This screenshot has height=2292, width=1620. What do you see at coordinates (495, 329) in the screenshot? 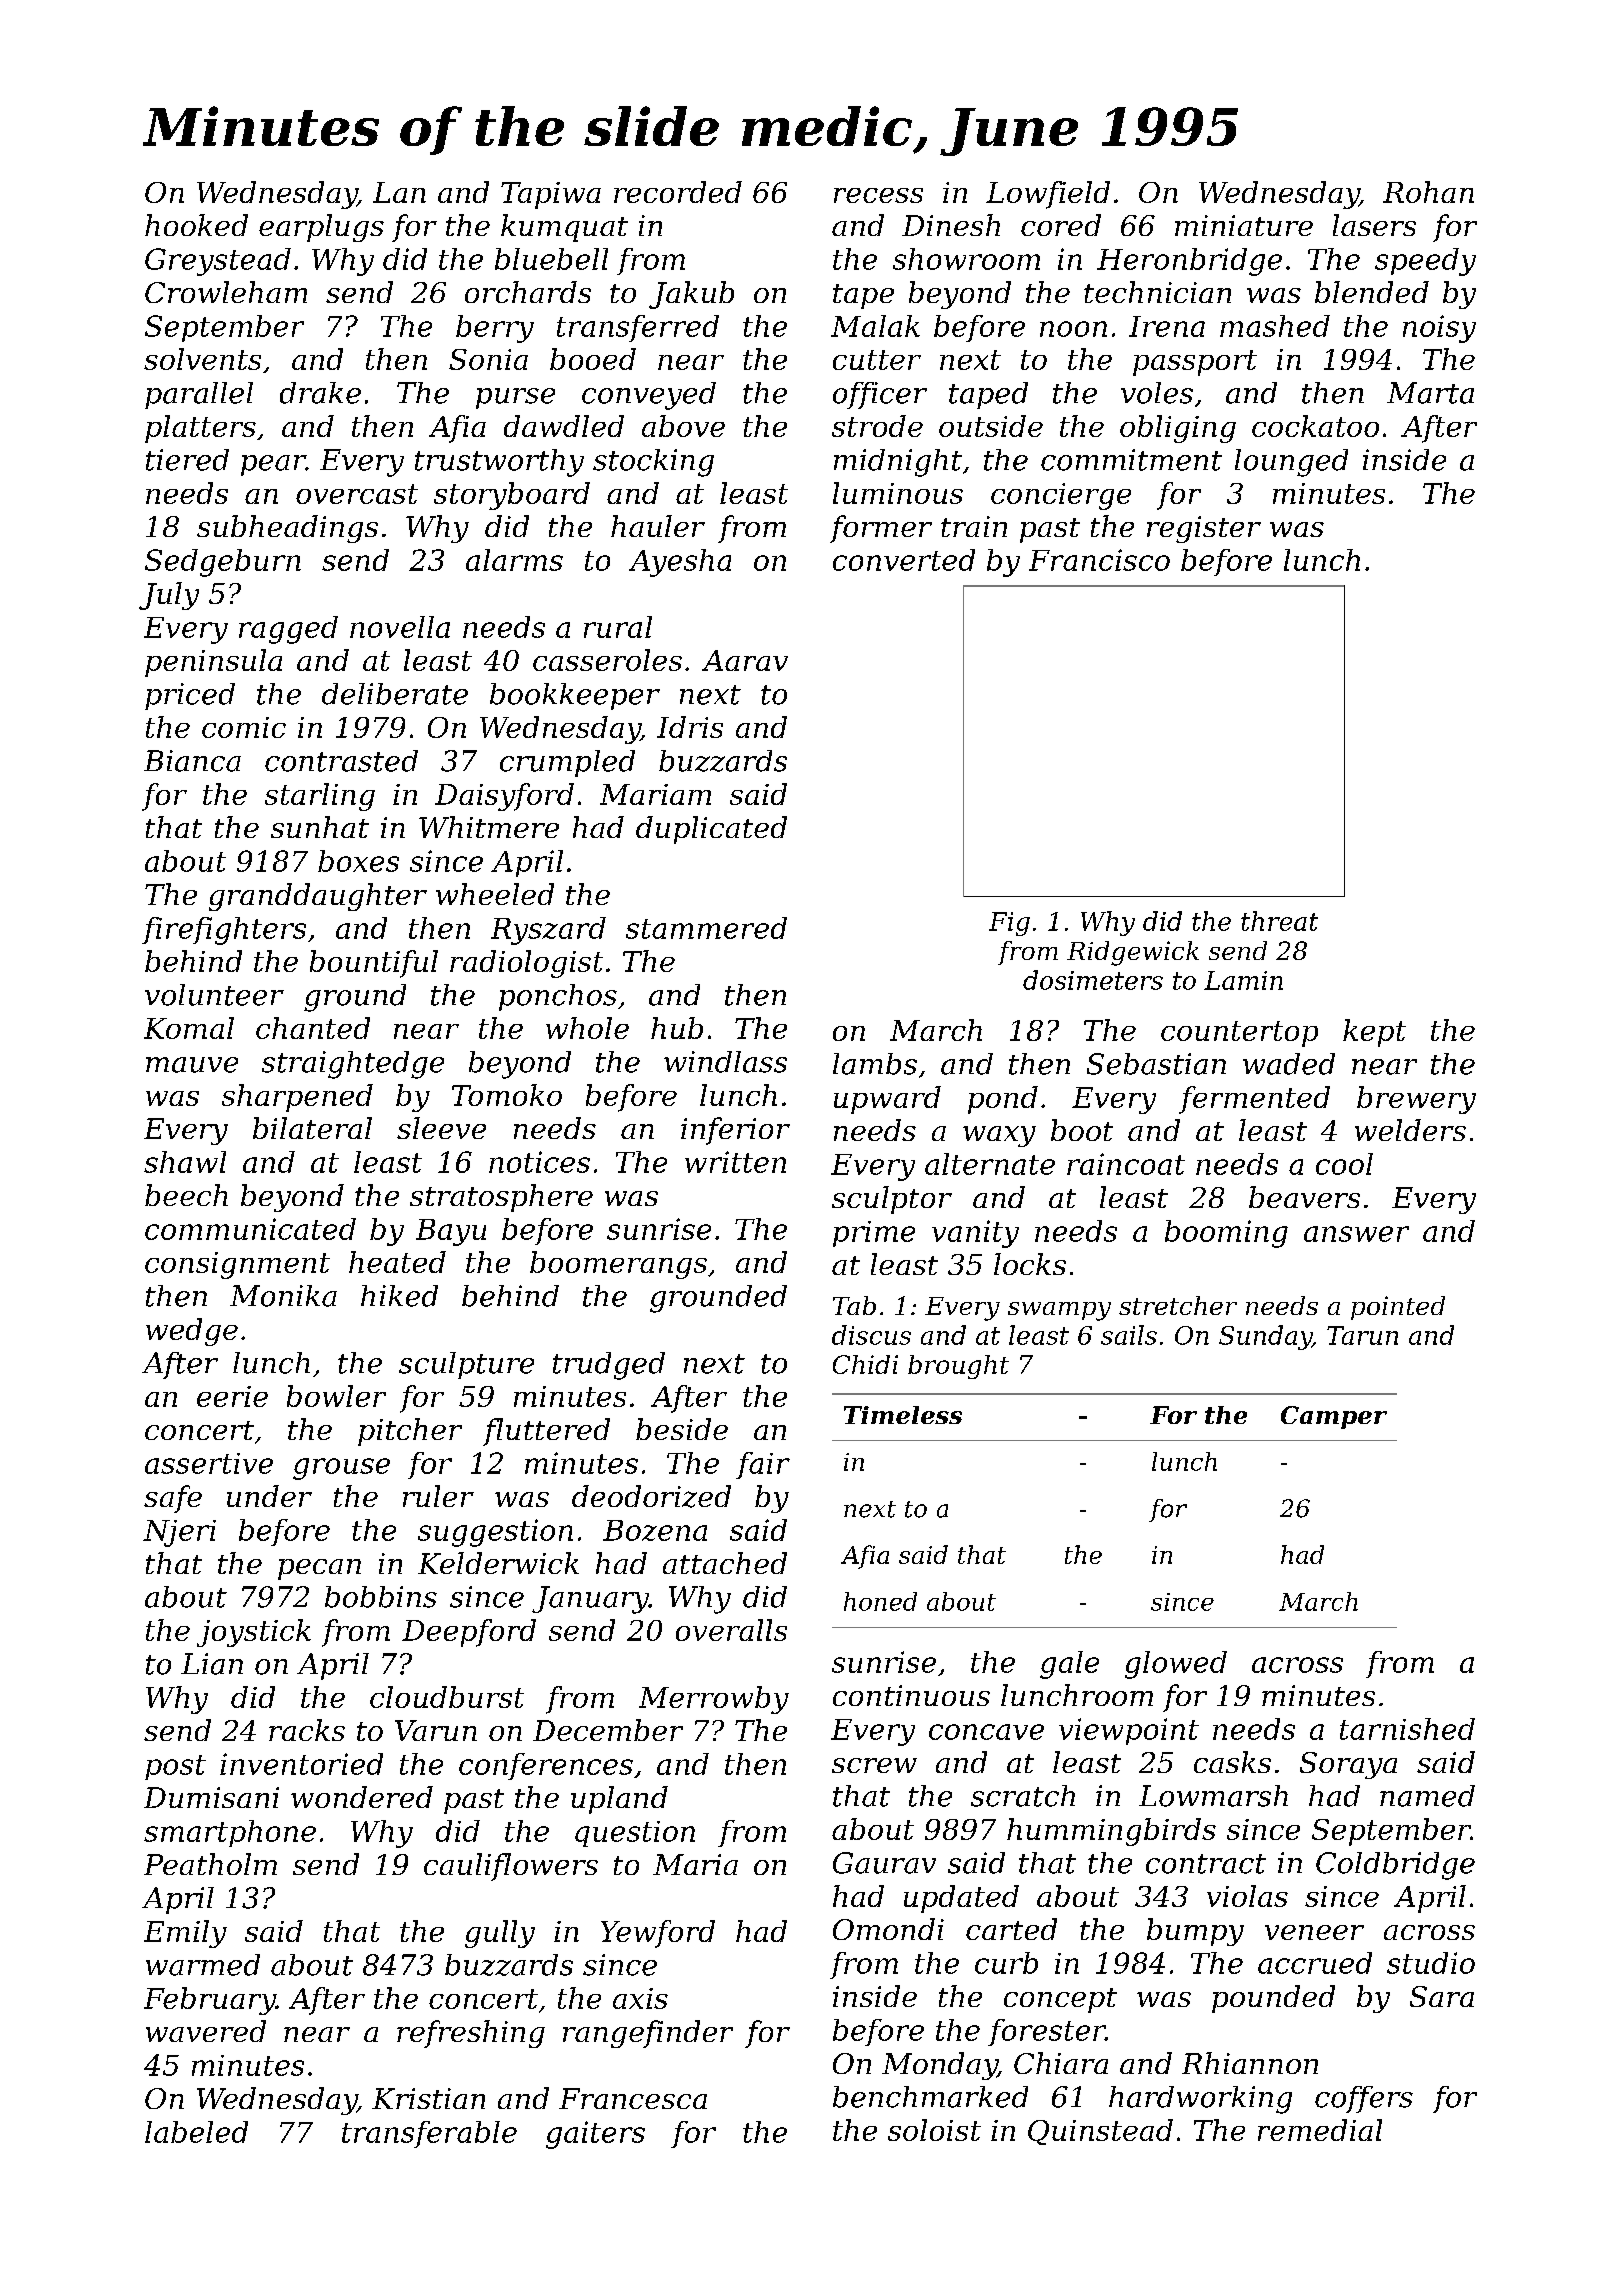
I see `berry` at bounding box center [495, 329].
